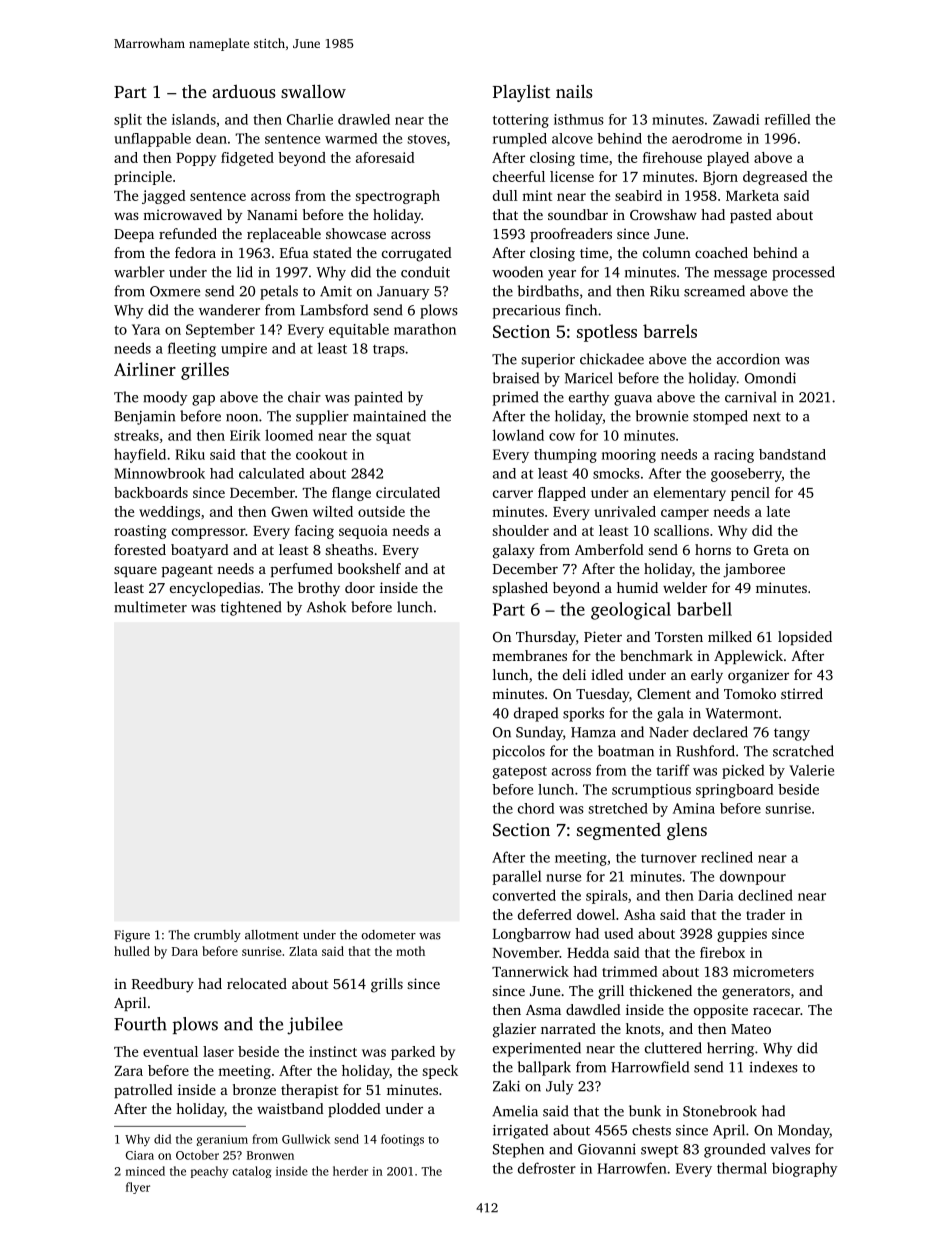 This screenshot has height=1233, width=952. Describe the element at coordinates (185, 951) in the screenshot. I see `Dara` at that location.
